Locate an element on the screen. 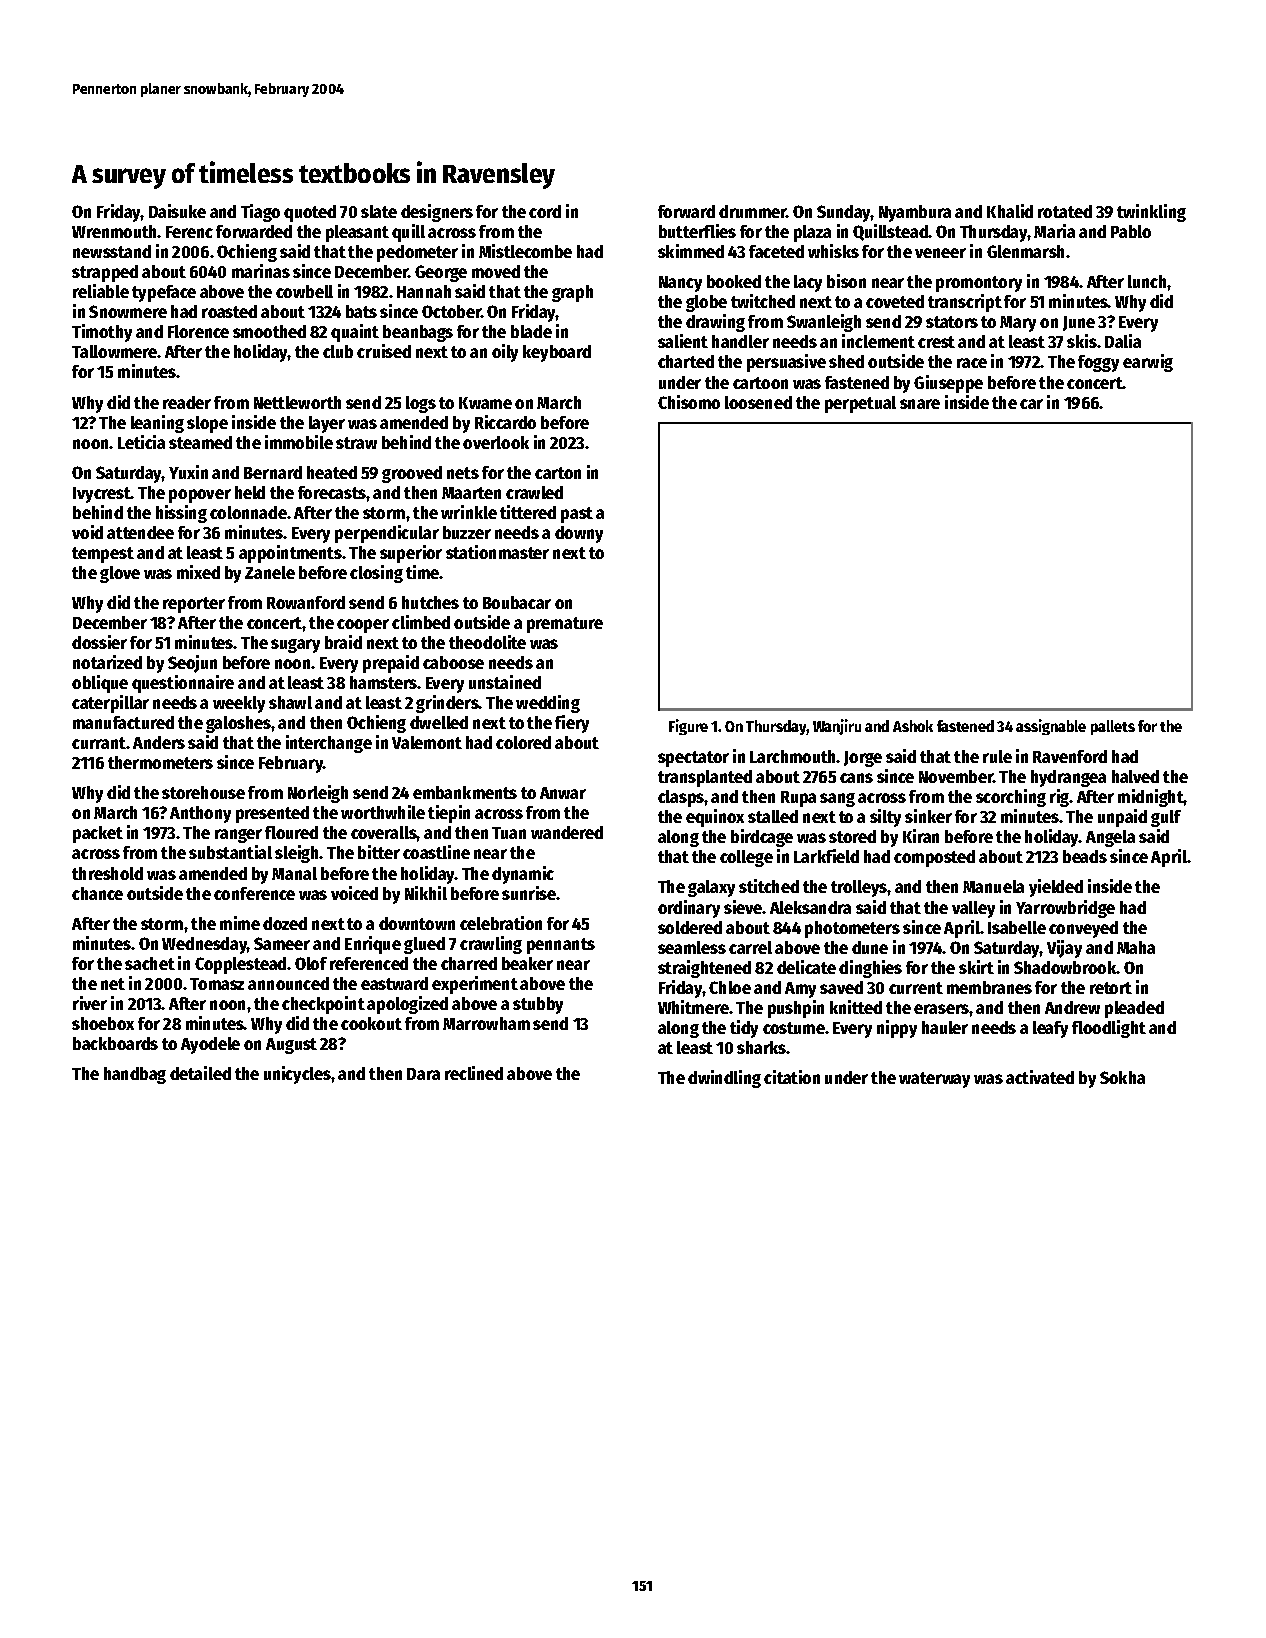  Daisuke is located at coordinates (177, 211).
